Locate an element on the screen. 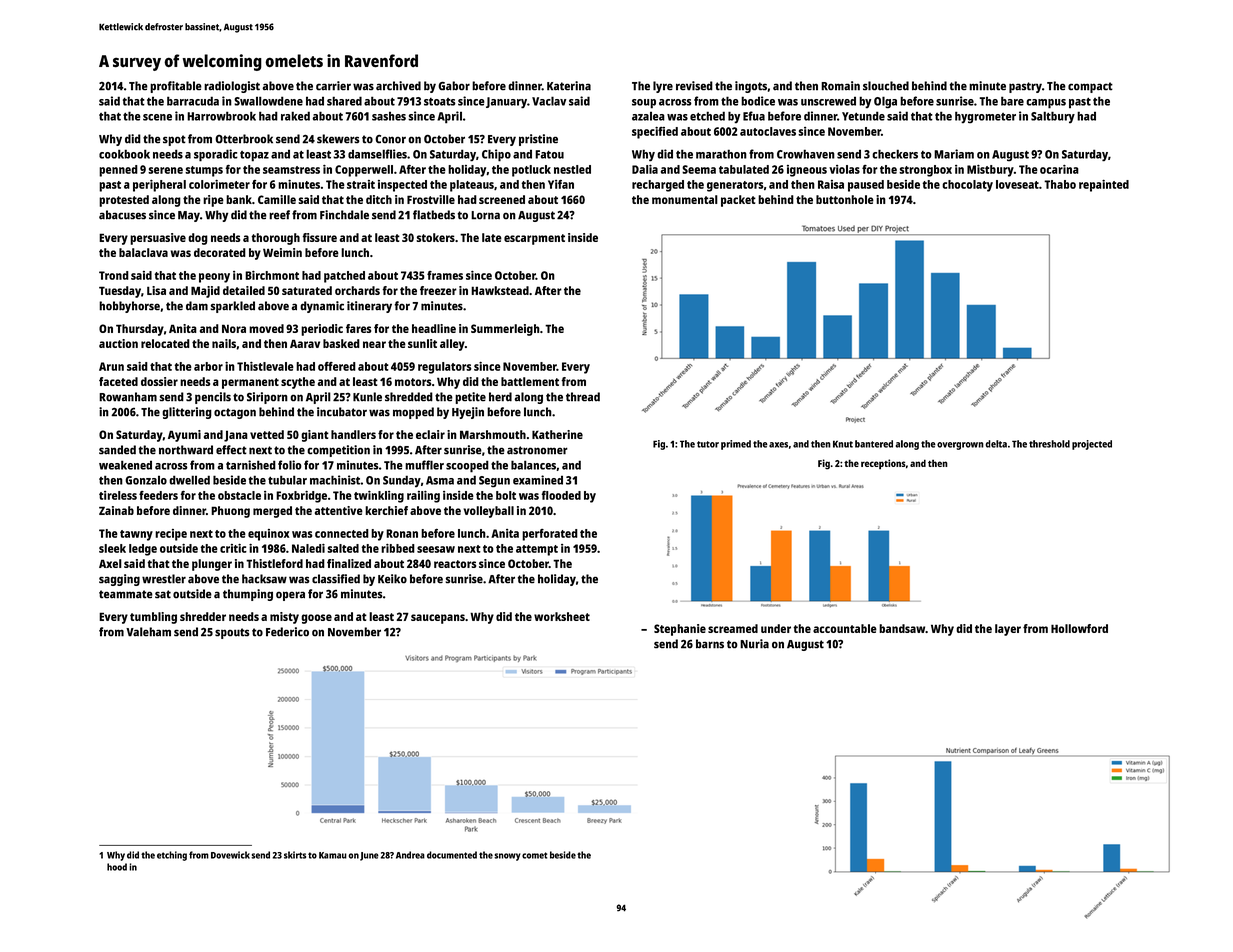  Andrea is located at coordinates (410, 855).
